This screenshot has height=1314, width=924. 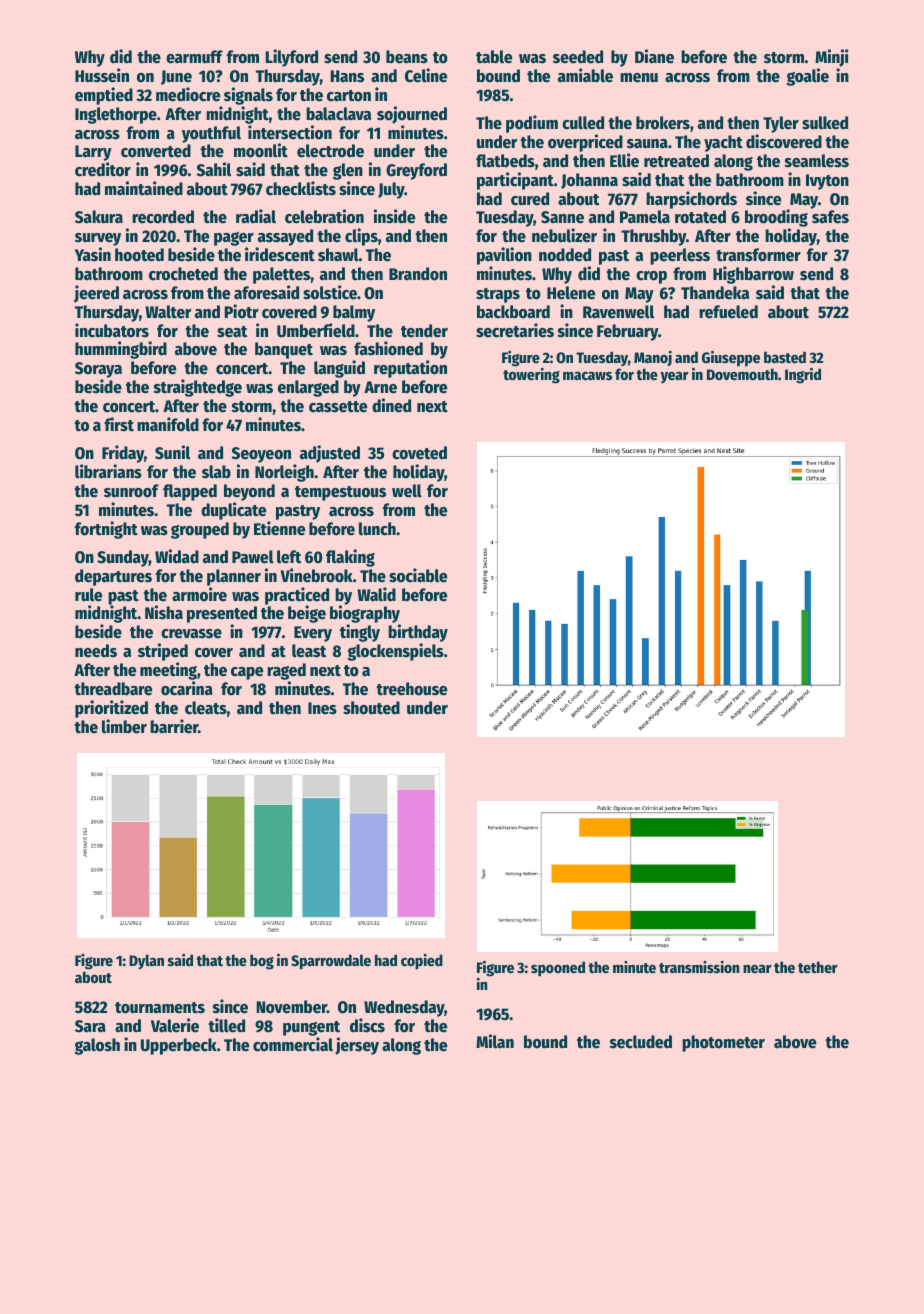 I want to click on Diane, so click(x=654, y=56).
